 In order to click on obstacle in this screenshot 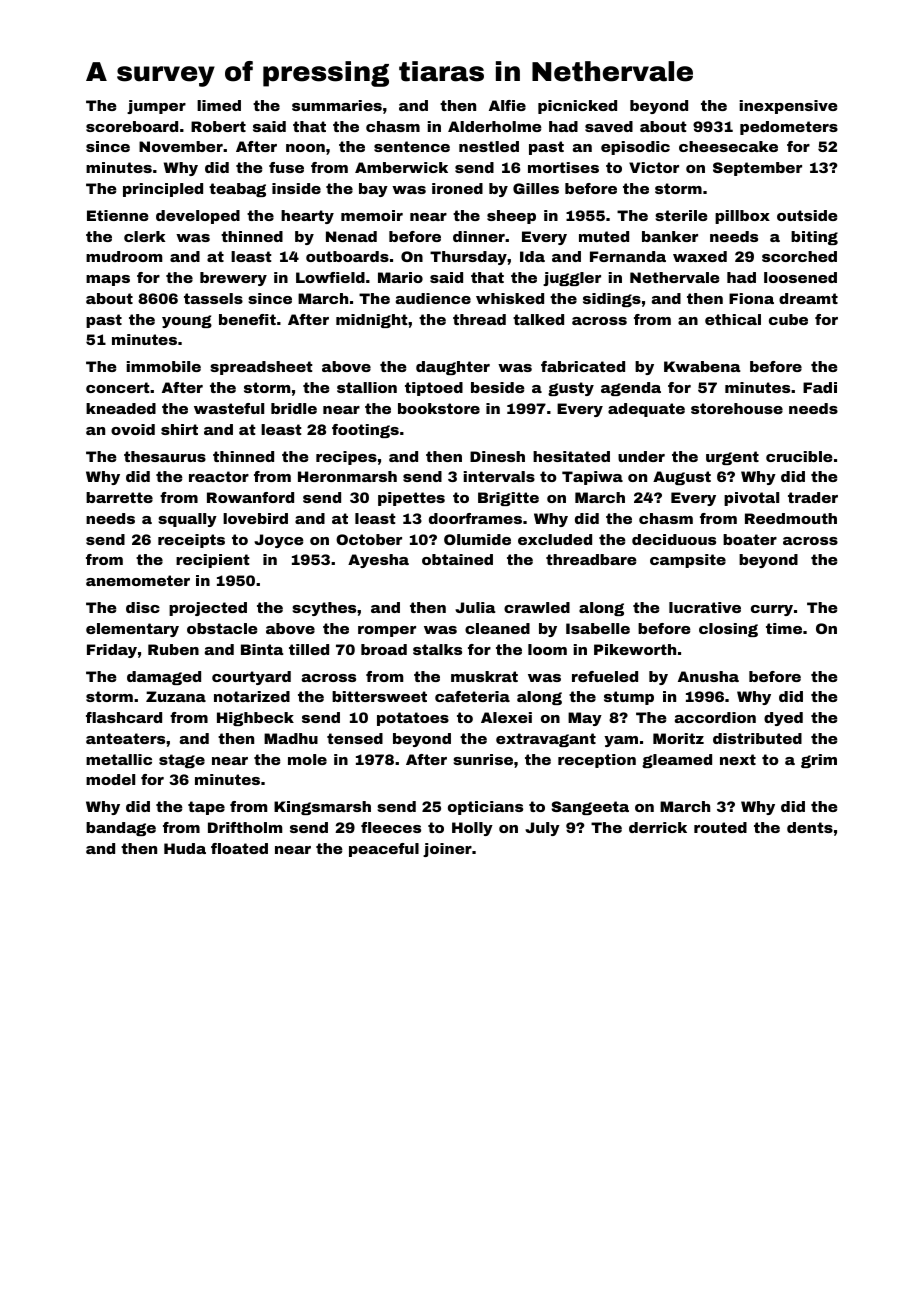, I will do `click(222, 628)`.
